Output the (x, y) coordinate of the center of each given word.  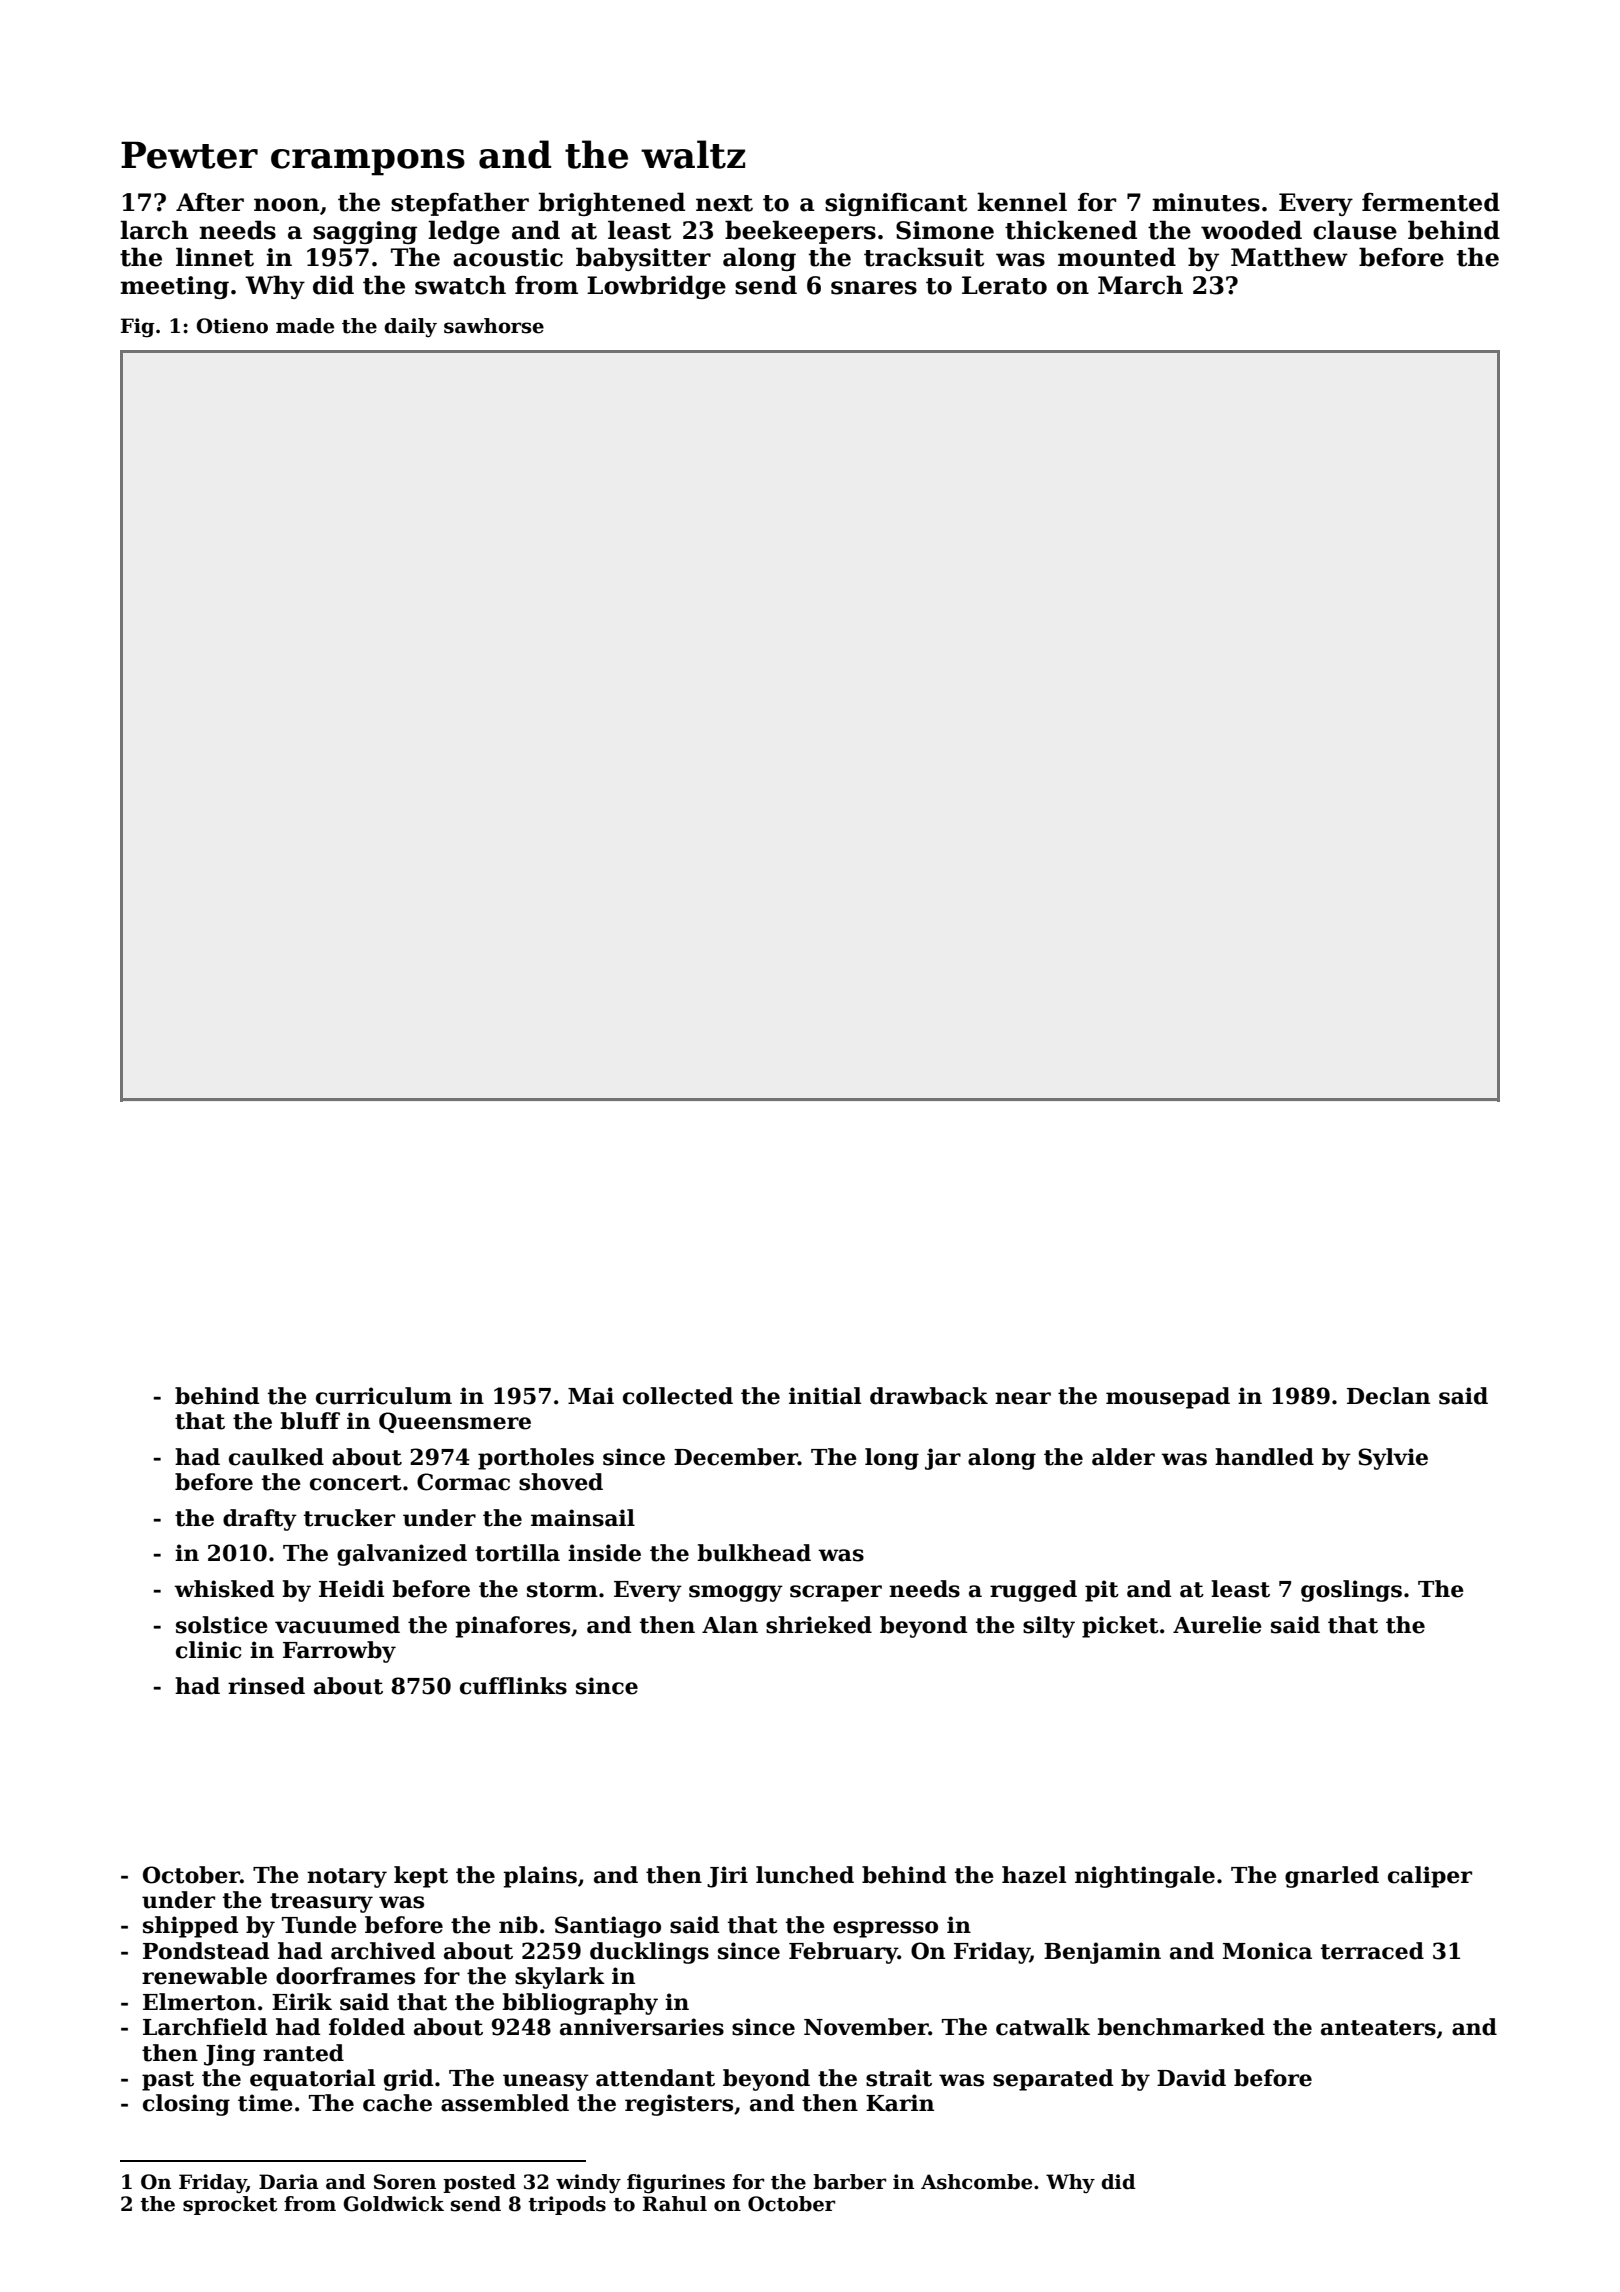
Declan (1388, 1396)
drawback (929, 1396)
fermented (1431, 202)
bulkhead (754, 1553)
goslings (1351, 1591)
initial (825, 1396)
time (265, 2103)
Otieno (232, 326)
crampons (368, 162)
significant (896, 204)
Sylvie (1393, 1459)
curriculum (384, 1396)
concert (356, 1483)
